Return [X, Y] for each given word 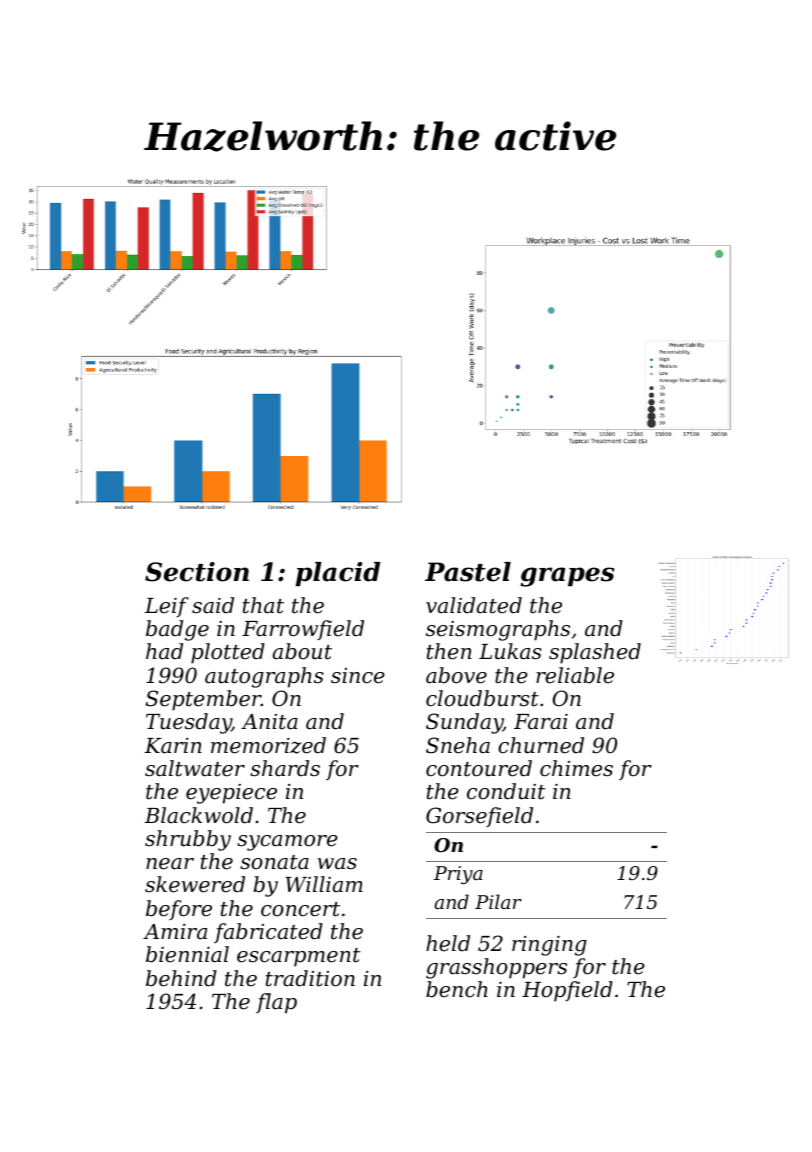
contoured [479, 768]
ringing [549, 945]
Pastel [468, 572]
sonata [274, 862]
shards [285, 768]
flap [276, 1003]
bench [457, 989]
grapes [567, 577]
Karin [173, 745]
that [263, 605]
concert [300, 909]
